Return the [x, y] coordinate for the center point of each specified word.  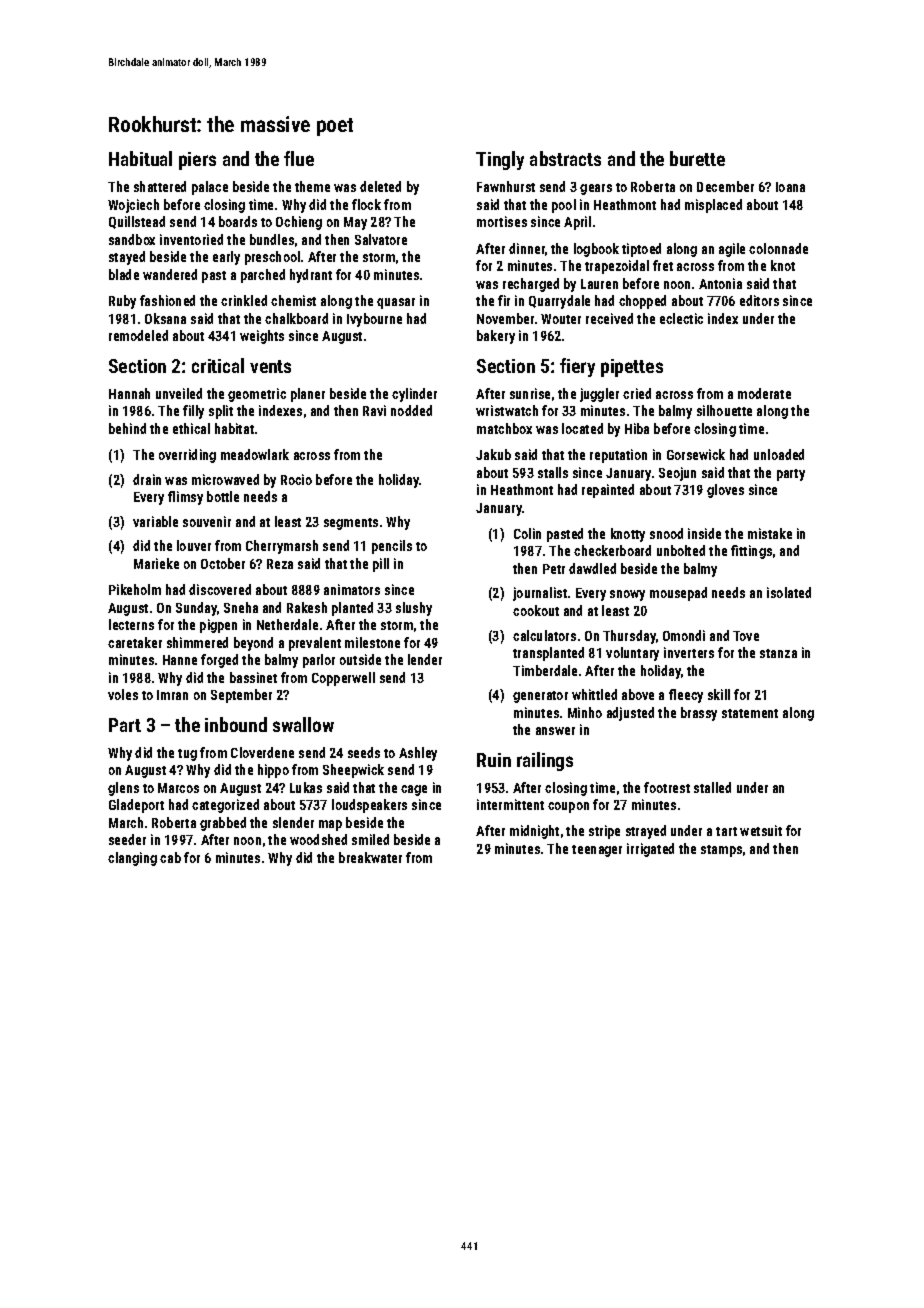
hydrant [311, 276]
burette [697, 158]
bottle [223, 496]
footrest [667, 787]
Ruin [494, 760]
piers [197, 161]
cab [170, 857]
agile [732, 250]
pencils [392, 547]
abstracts [565, 158]
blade [124, 274]
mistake [770, 533]
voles [123, 694]
